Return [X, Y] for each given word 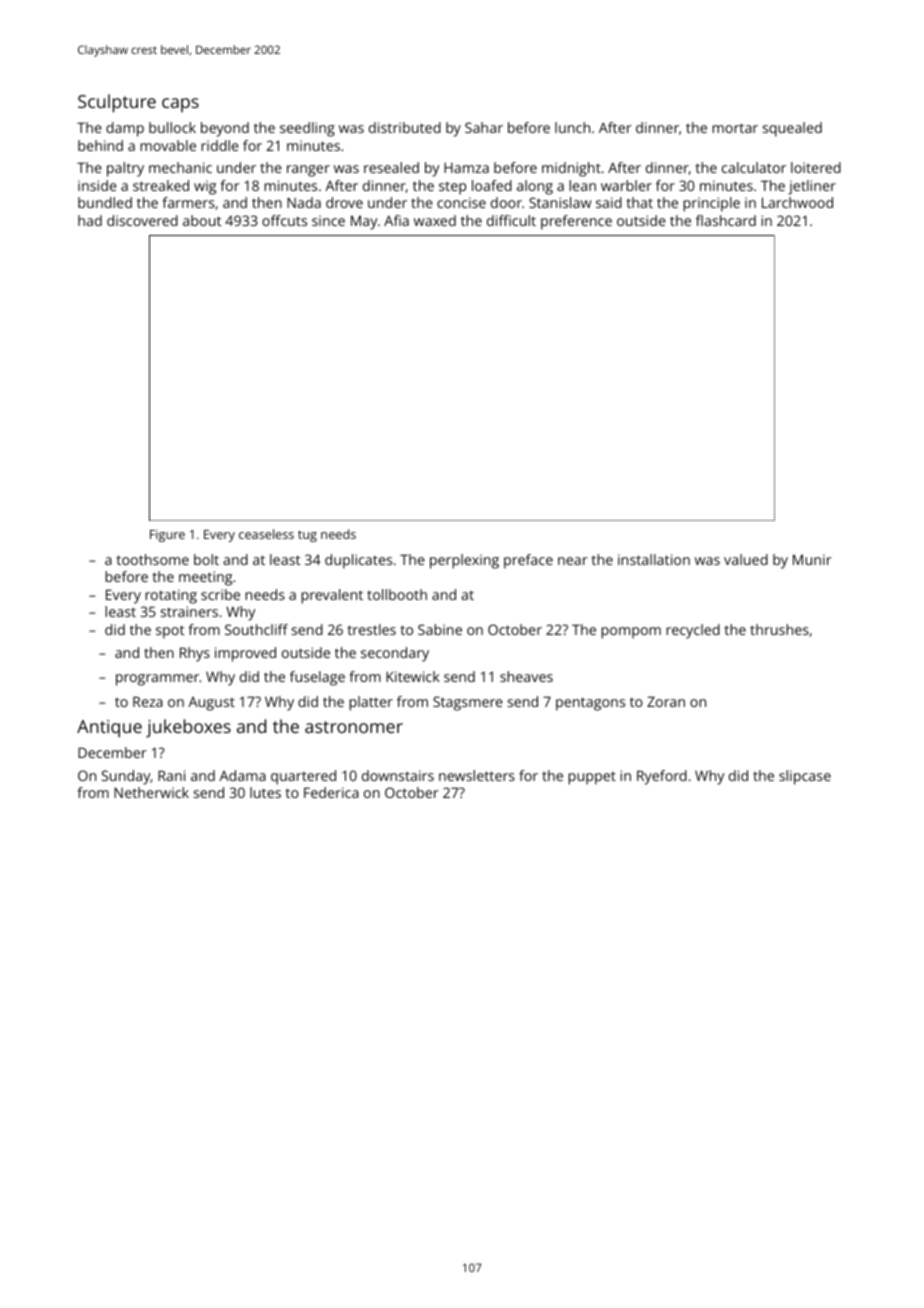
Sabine [440, 629]
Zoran [666, 701]
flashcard [726, 220]
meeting [205, 578]
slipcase [805, 777]
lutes [265, 792]
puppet [592, 778]
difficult [511, 220]
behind [100, 145]
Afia [396, 220]
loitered [816, 167]
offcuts [284, 220]
